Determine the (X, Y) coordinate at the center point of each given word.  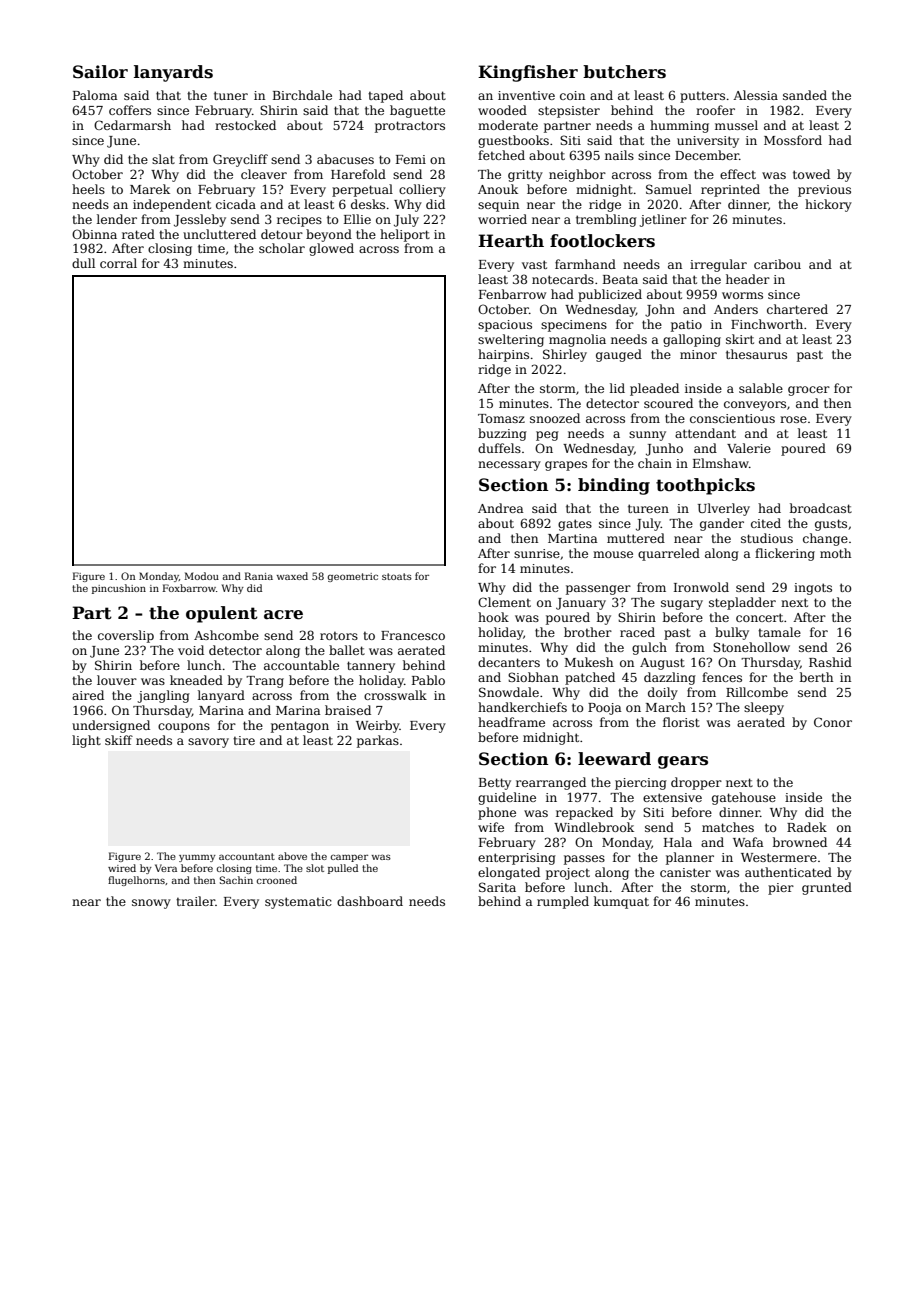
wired (122, 868)
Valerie (749, 448)
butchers (624, 72)
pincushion (119, 589)
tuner (231, 95)
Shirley (565, 355)
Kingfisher (528, 73)
